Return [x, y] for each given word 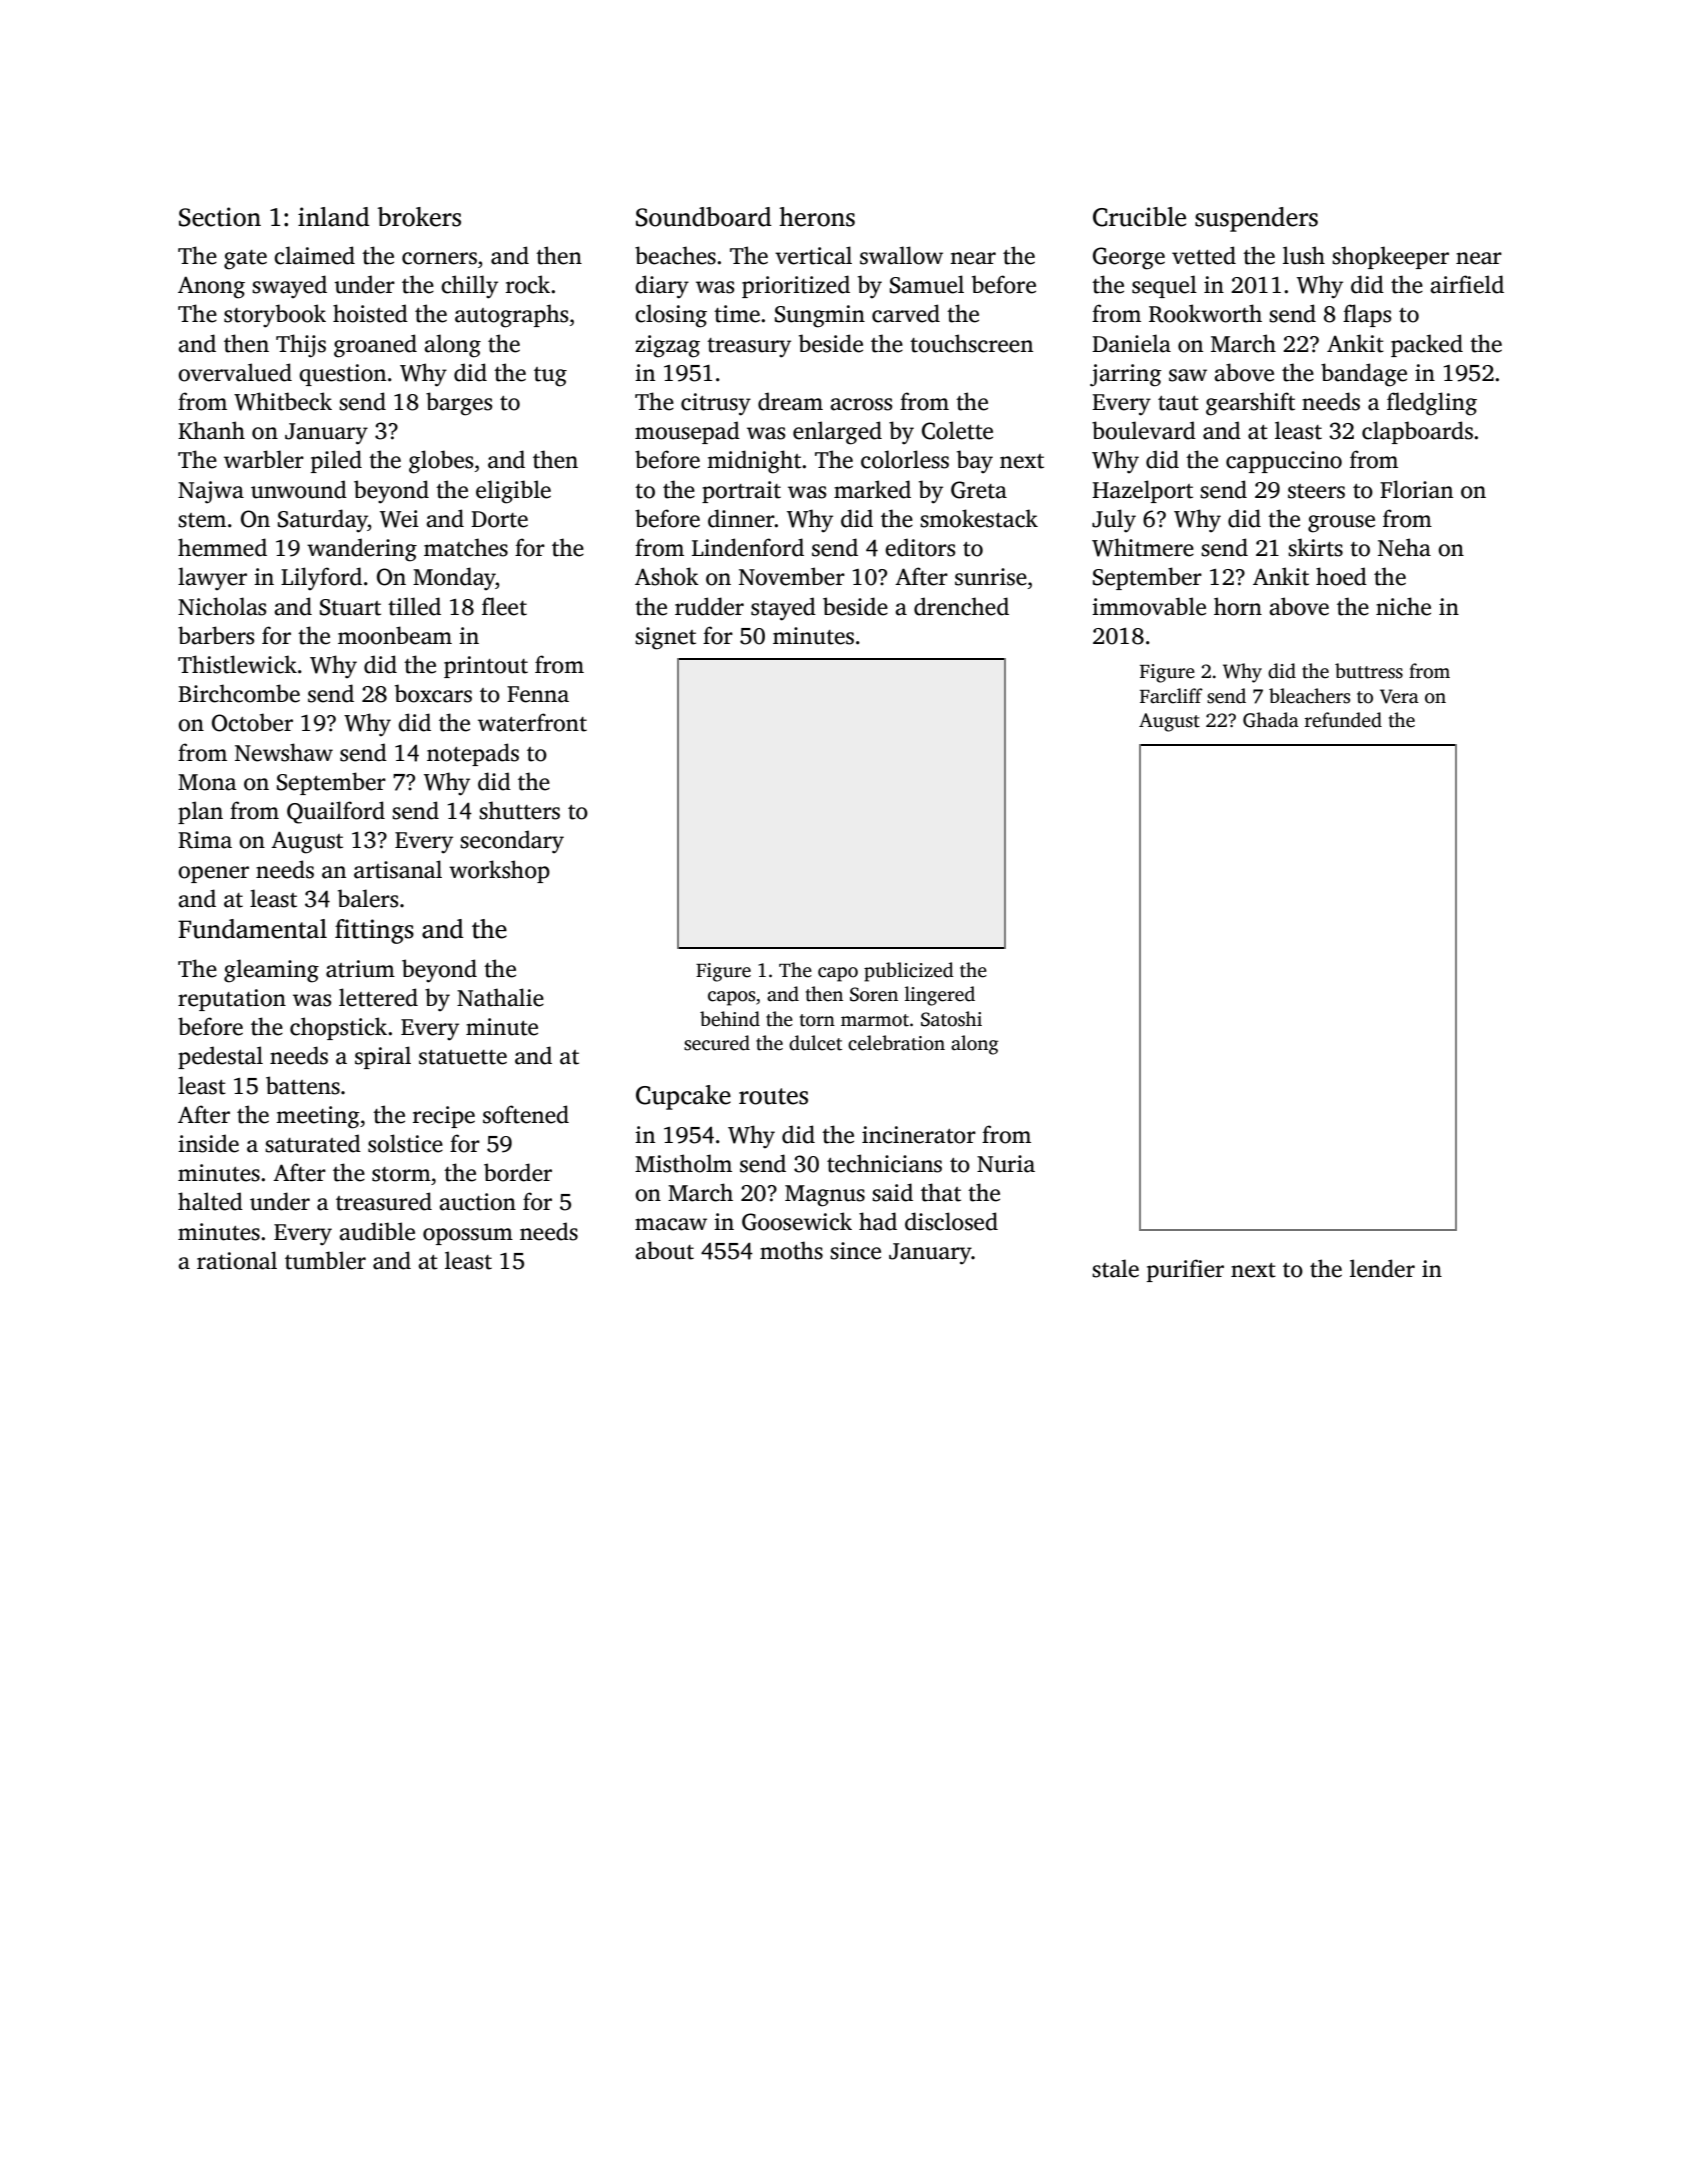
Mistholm [683, 1163]
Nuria [1006, 1164]
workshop [499, 871]
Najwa [211, 492]
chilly [469, 287]
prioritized [796, 286]
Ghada [1271, 720]
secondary [512, 841]
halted [210, 1201]
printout [486, 667]
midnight [754, 462]
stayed [783, 609]
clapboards [1417, 432]
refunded [1343, 720]
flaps [1367, 315]
